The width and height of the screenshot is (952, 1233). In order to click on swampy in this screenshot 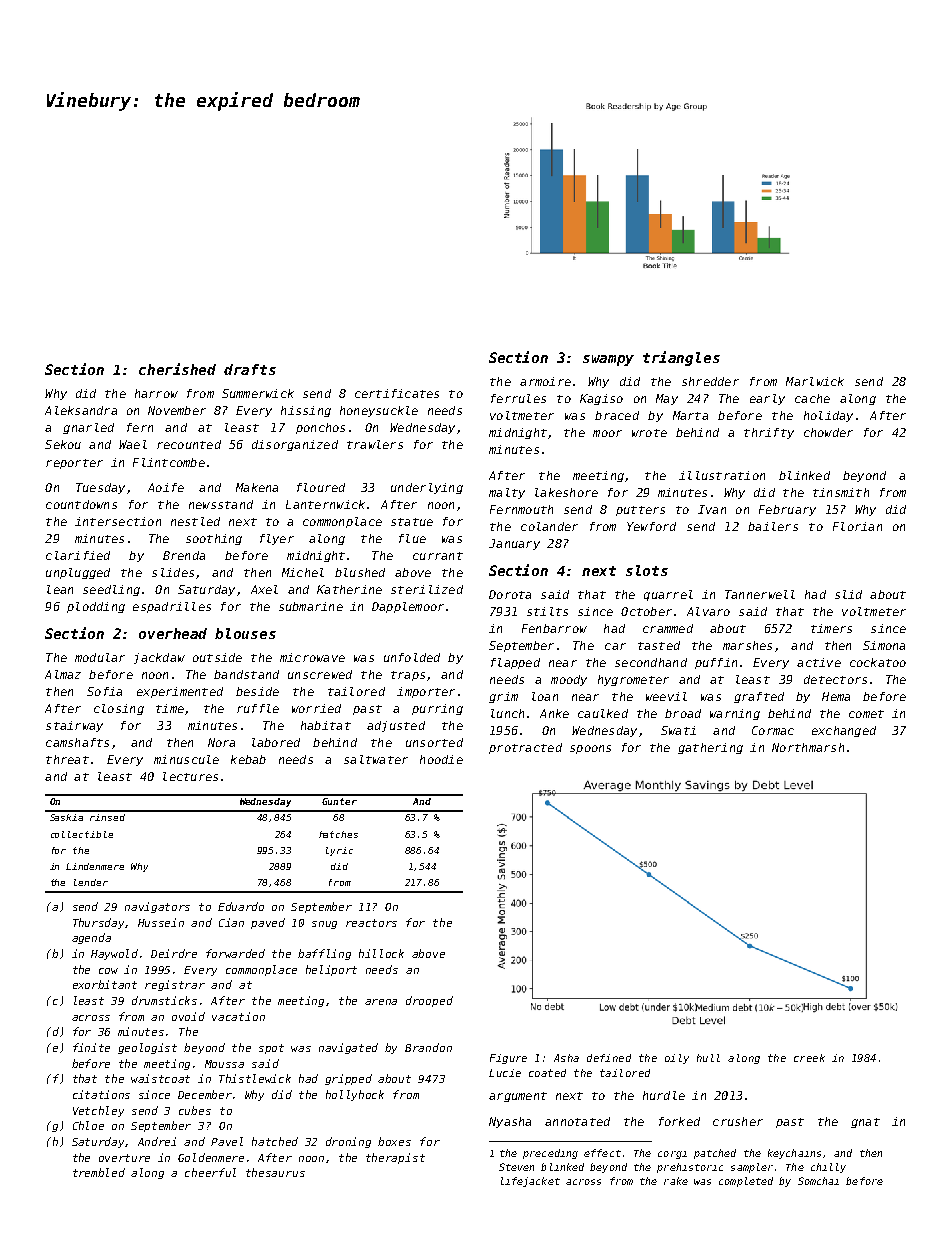, I will do `click(608, 360)`.
